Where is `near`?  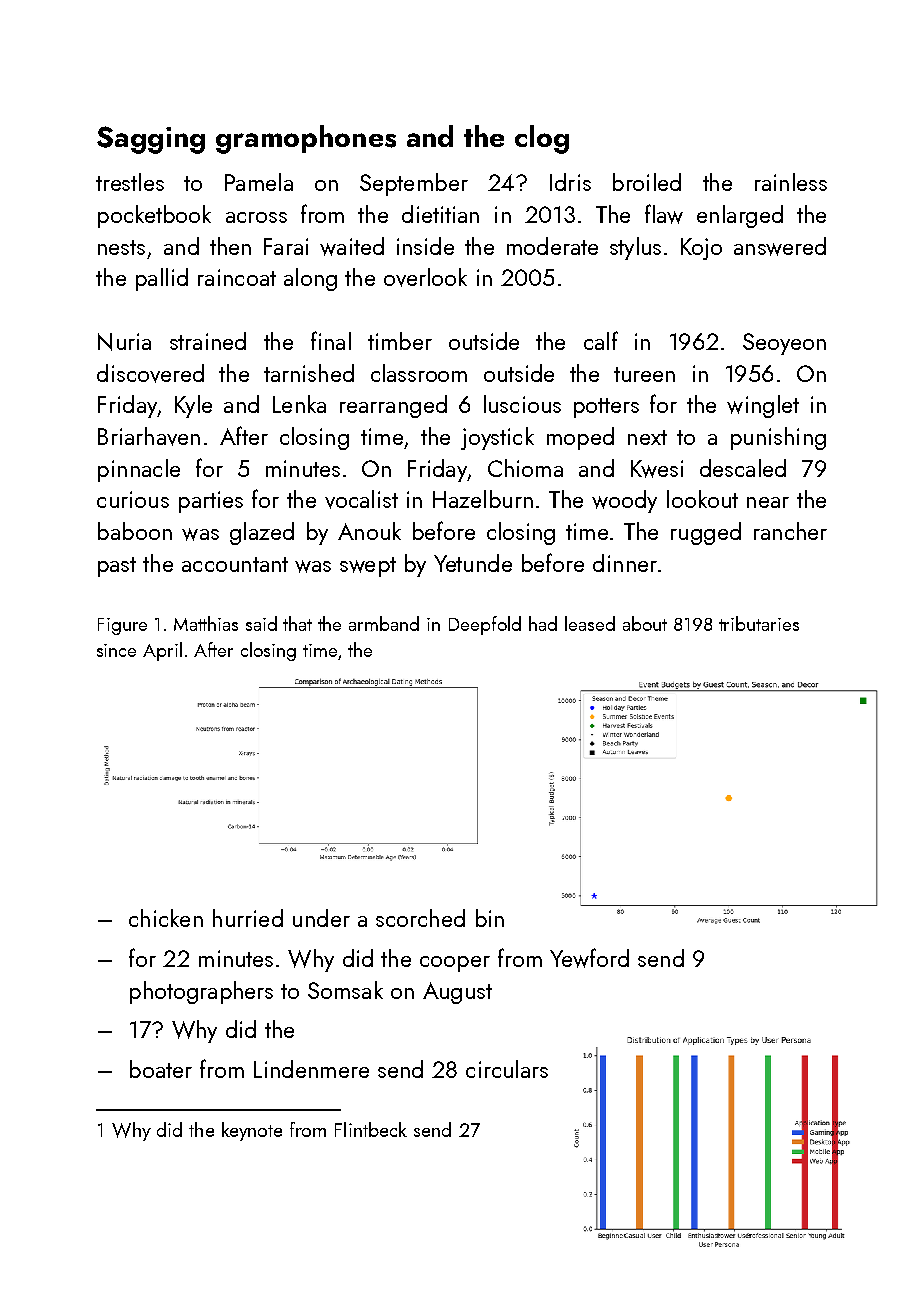 near is located at coordinates (768, 502).
